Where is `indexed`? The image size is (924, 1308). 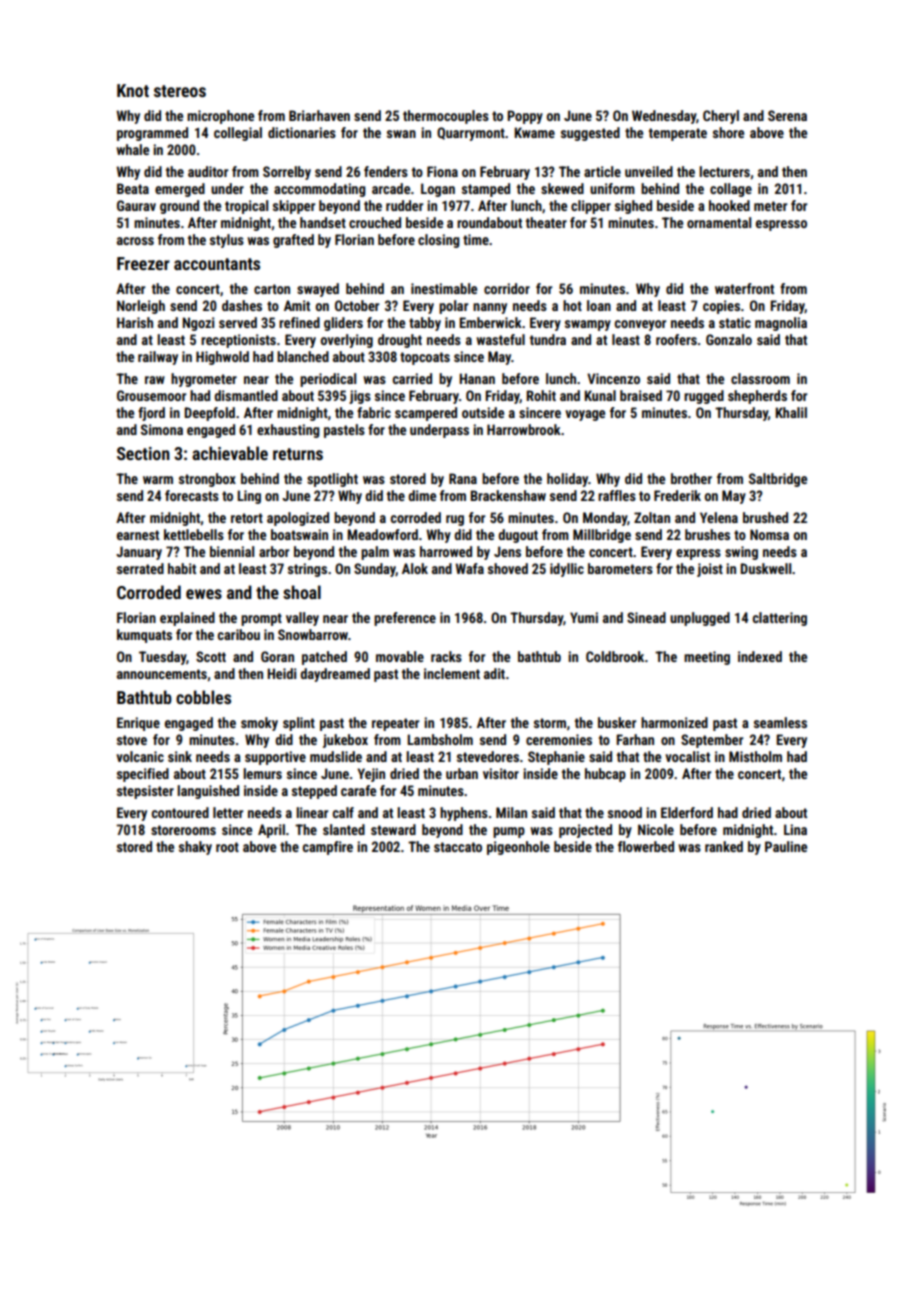
indexed is located at coordinates (760, 656).
